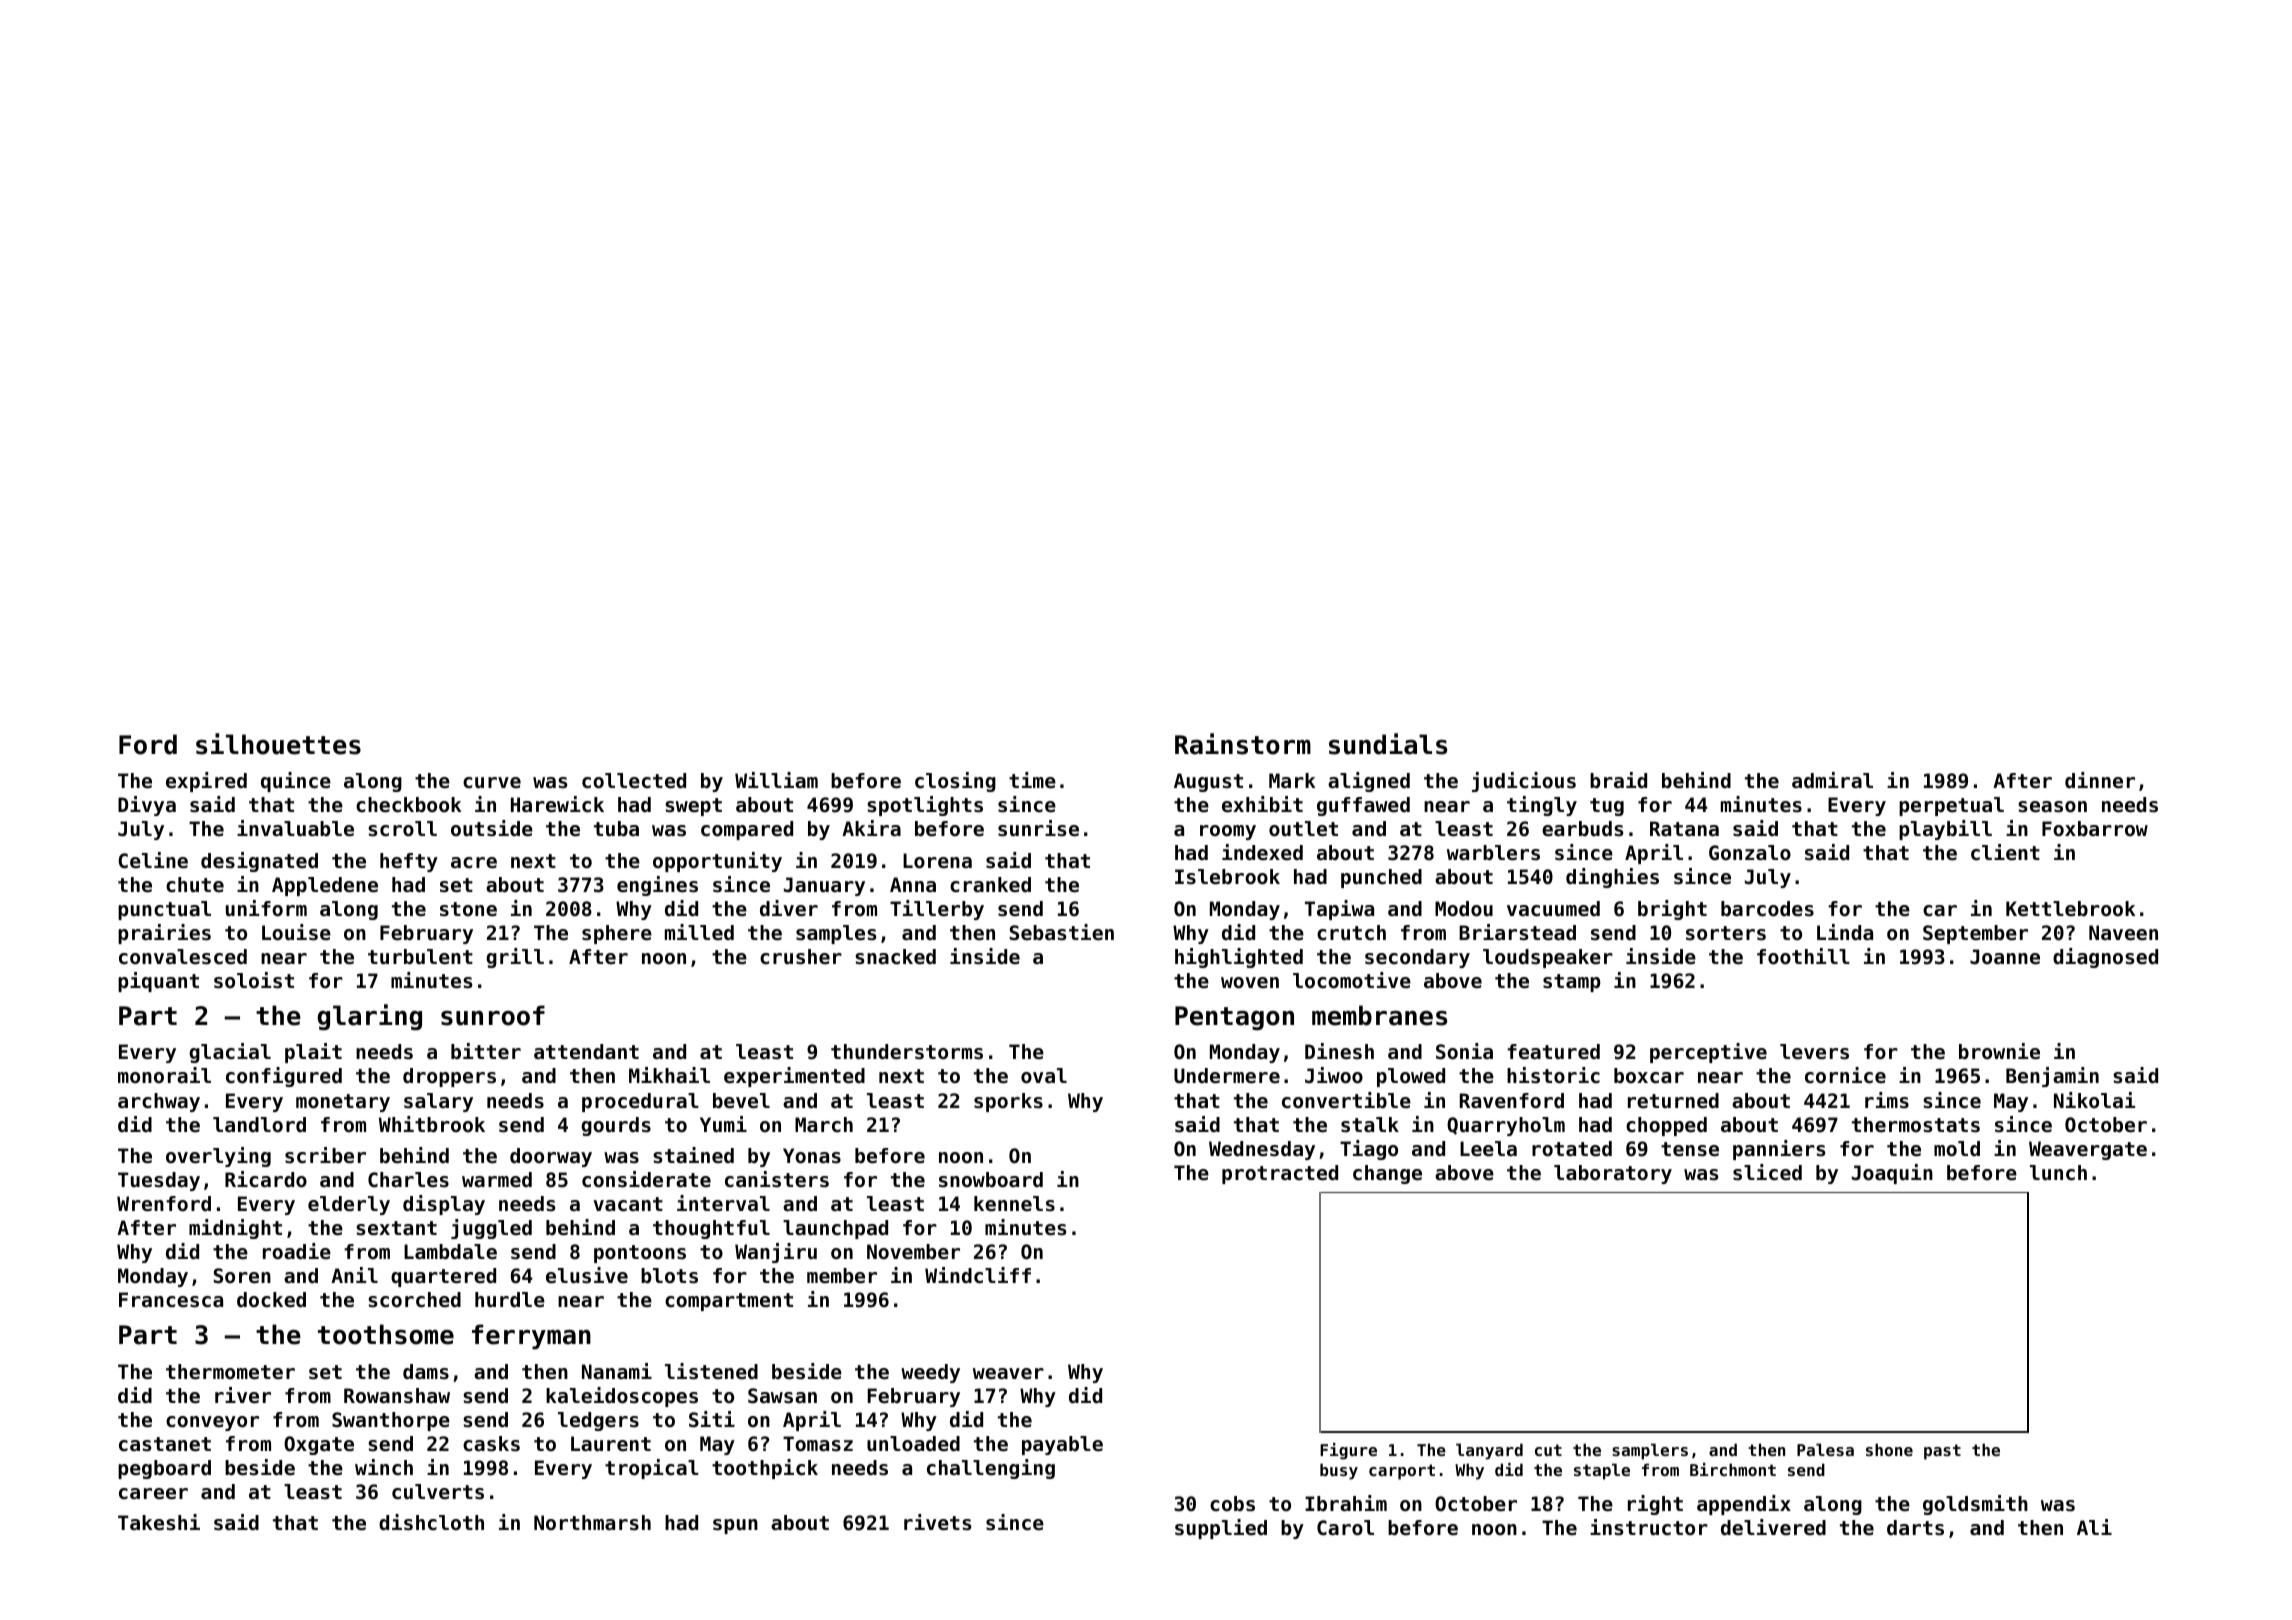 The width and height of the screenshot is (2292, 1620). I want to click on river, so click(243, 1395).
